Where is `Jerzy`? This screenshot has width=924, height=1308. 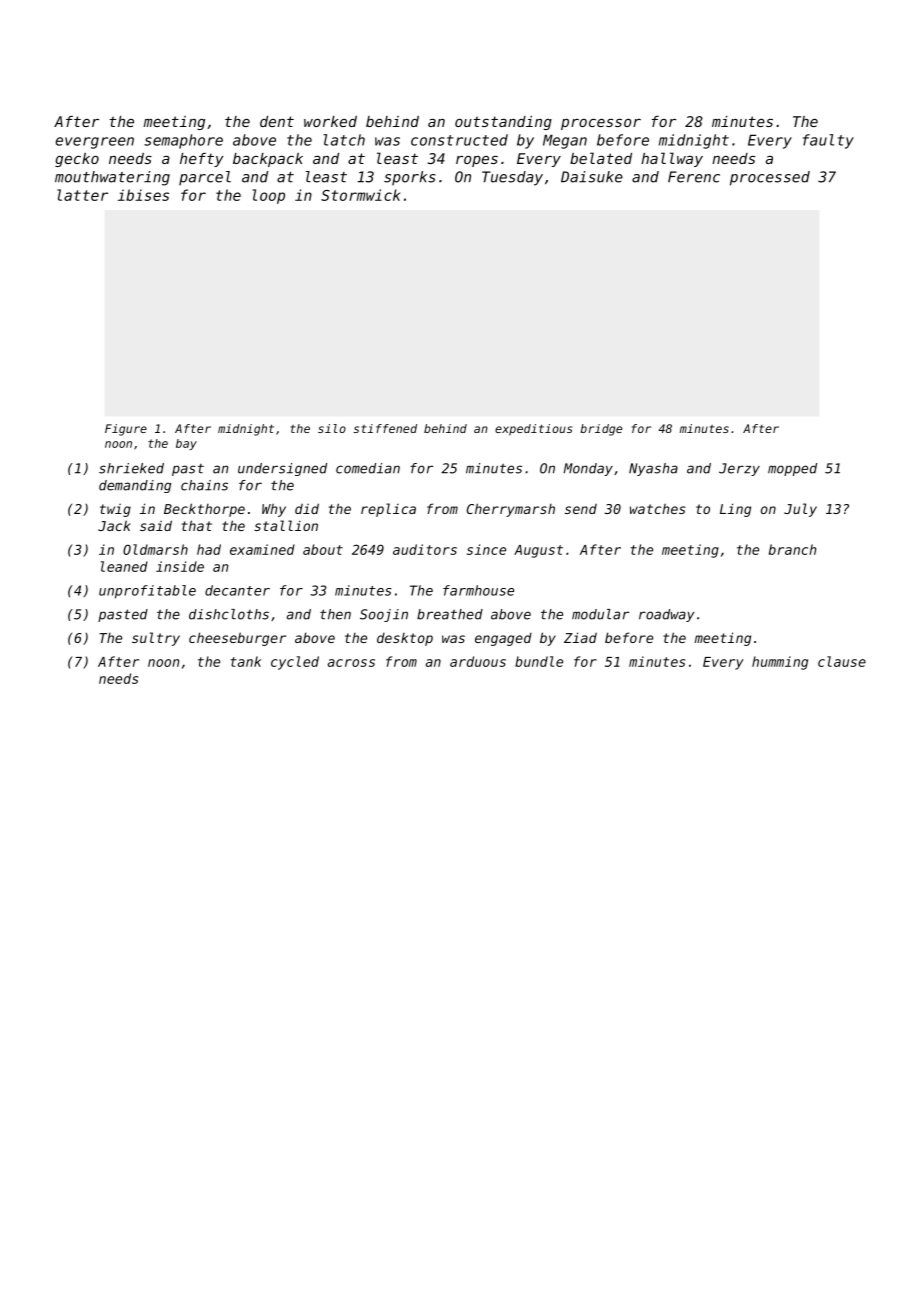
Jerzy is located at coordinates (739, 469).
